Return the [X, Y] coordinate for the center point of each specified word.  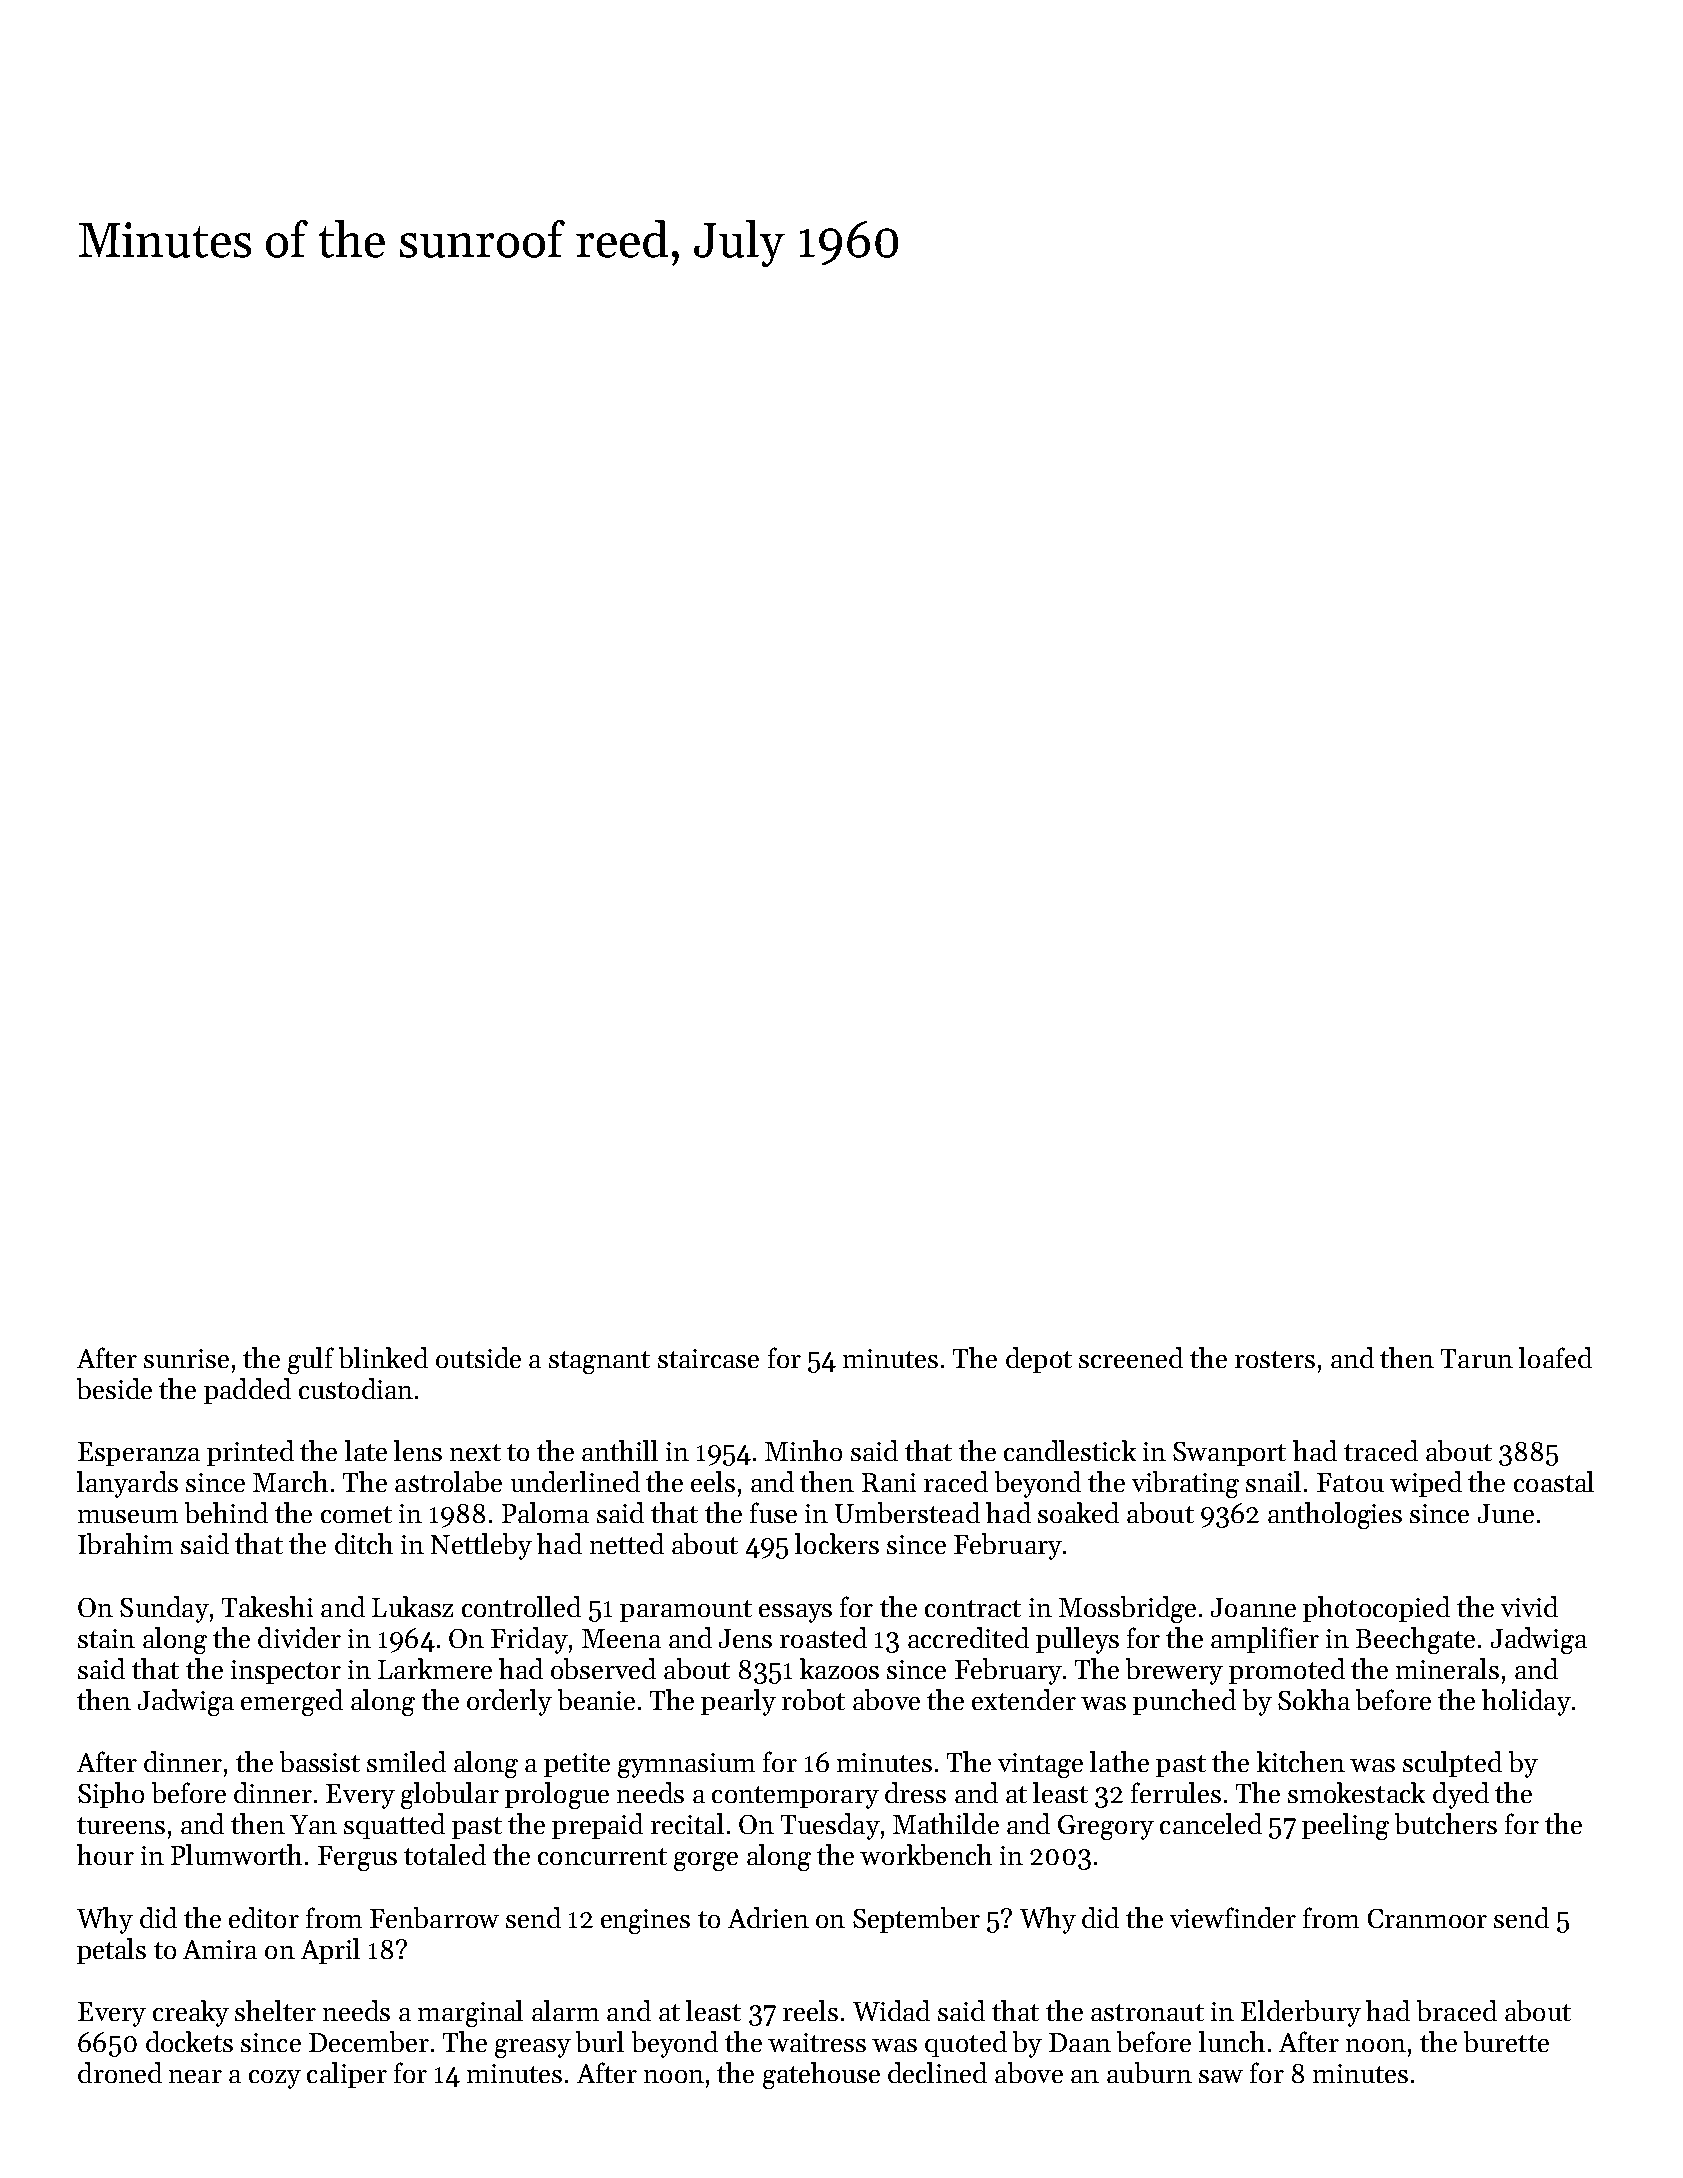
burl [600, 2041]
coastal [1554, 1481]
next [475, 1452]
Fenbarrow [434, 1917]
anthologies [1335, 1515]
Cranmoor [1427, 1918]
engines [645, 1921]
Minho [803, 1450]
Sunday [164, 1609]
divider [299, 1637]
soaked [1078, 1512]
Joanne [1253, 1607]
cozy [275, 2079]
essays [795, 1613]
